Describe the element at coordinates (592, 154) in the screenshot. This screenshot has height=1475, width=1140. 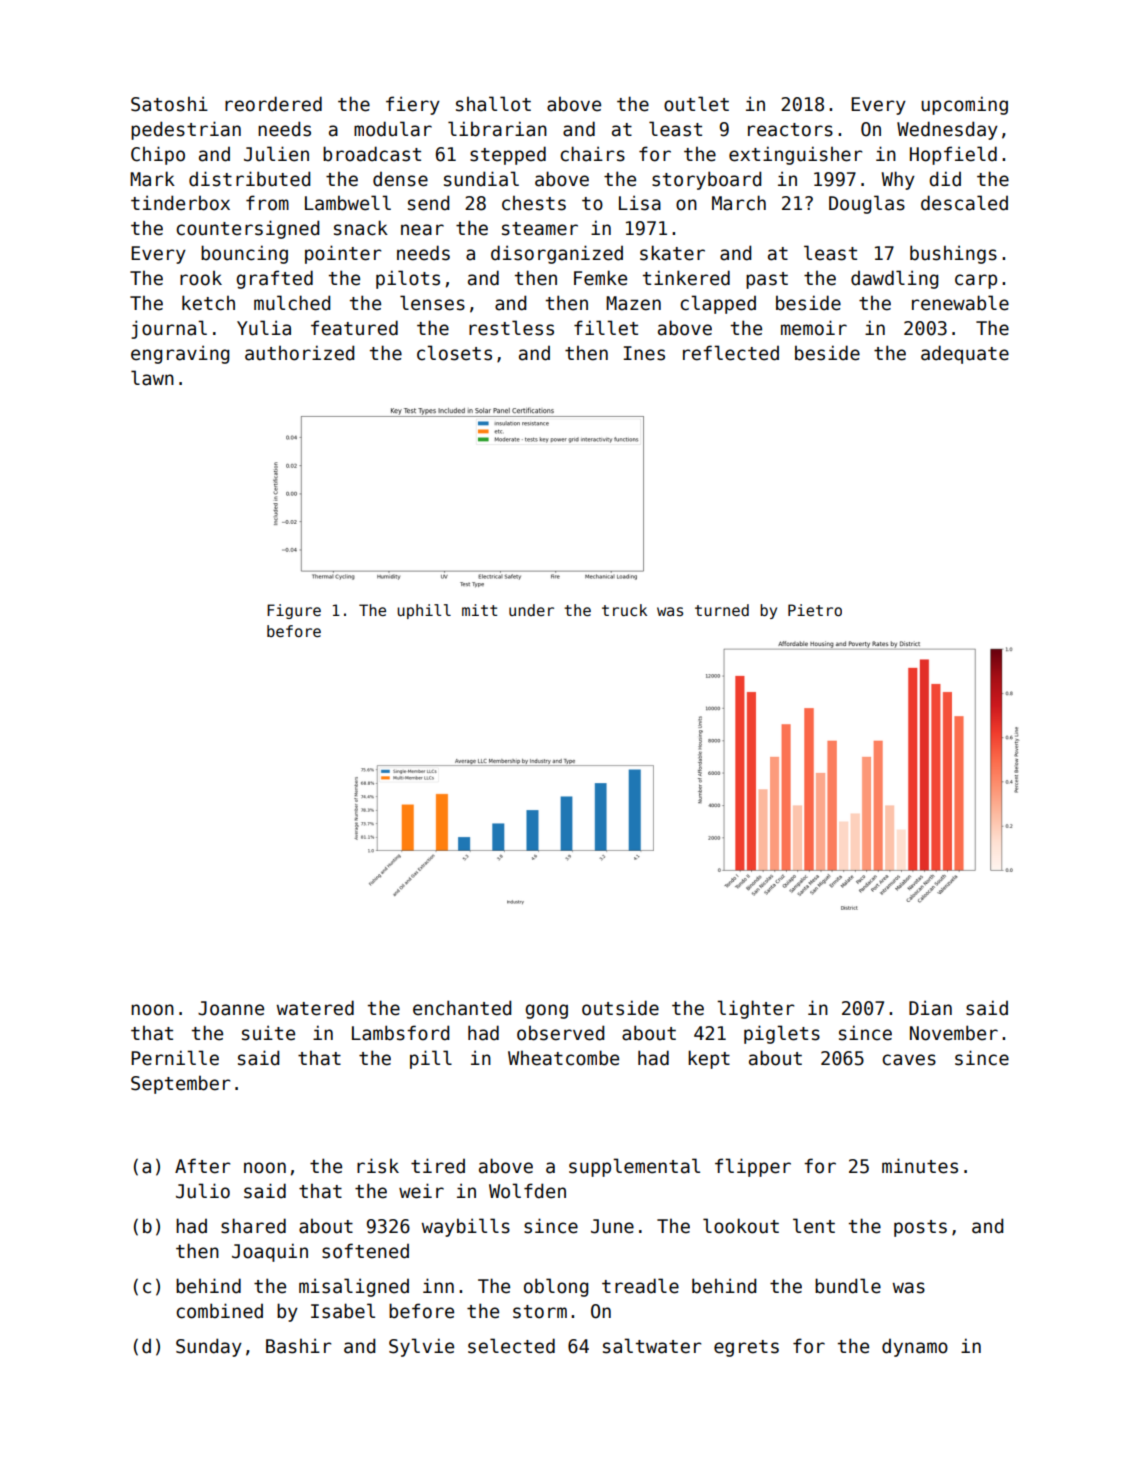
I see `chairs` at that location.
